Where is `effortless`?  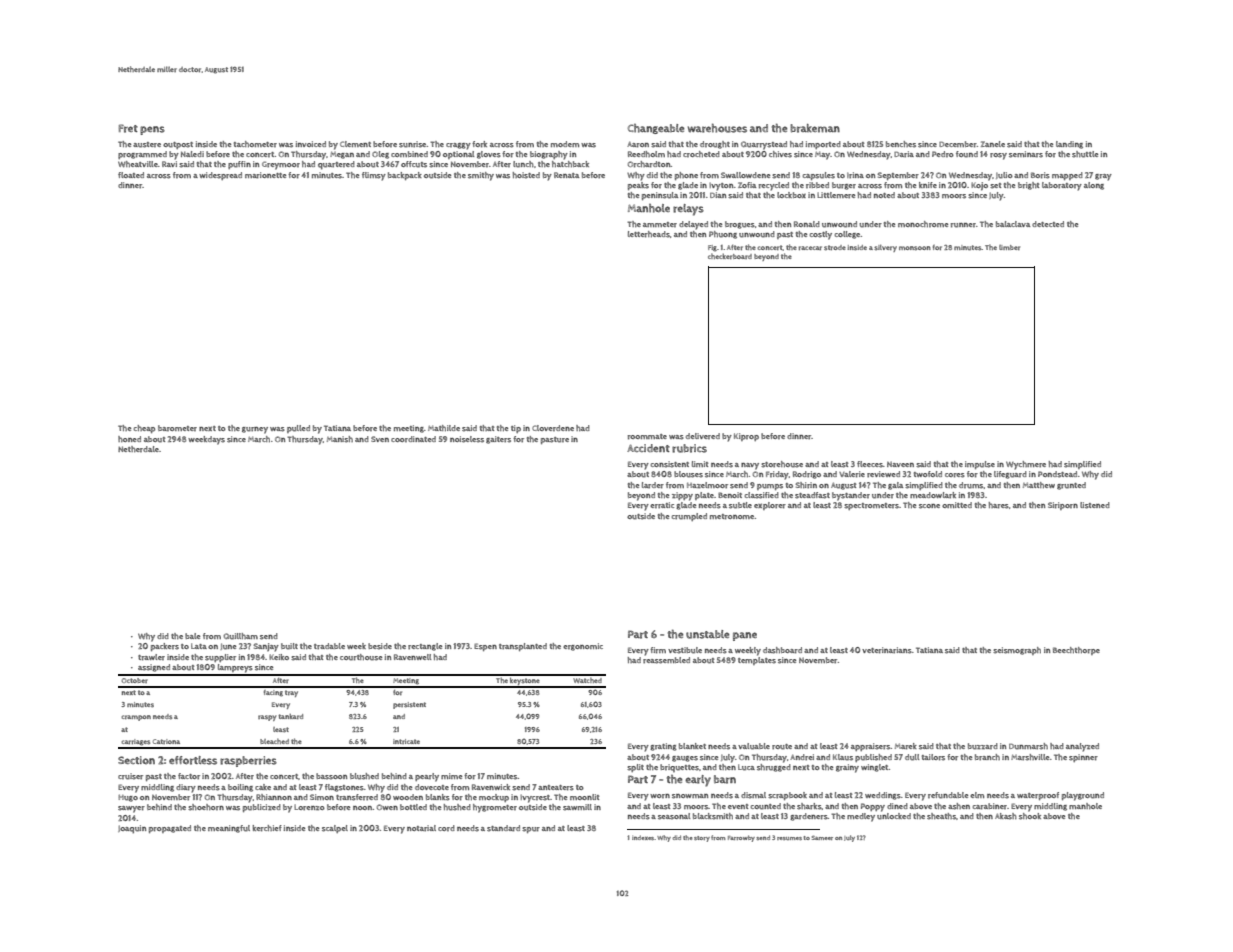 effortless is located at coordinates (193, 760).
